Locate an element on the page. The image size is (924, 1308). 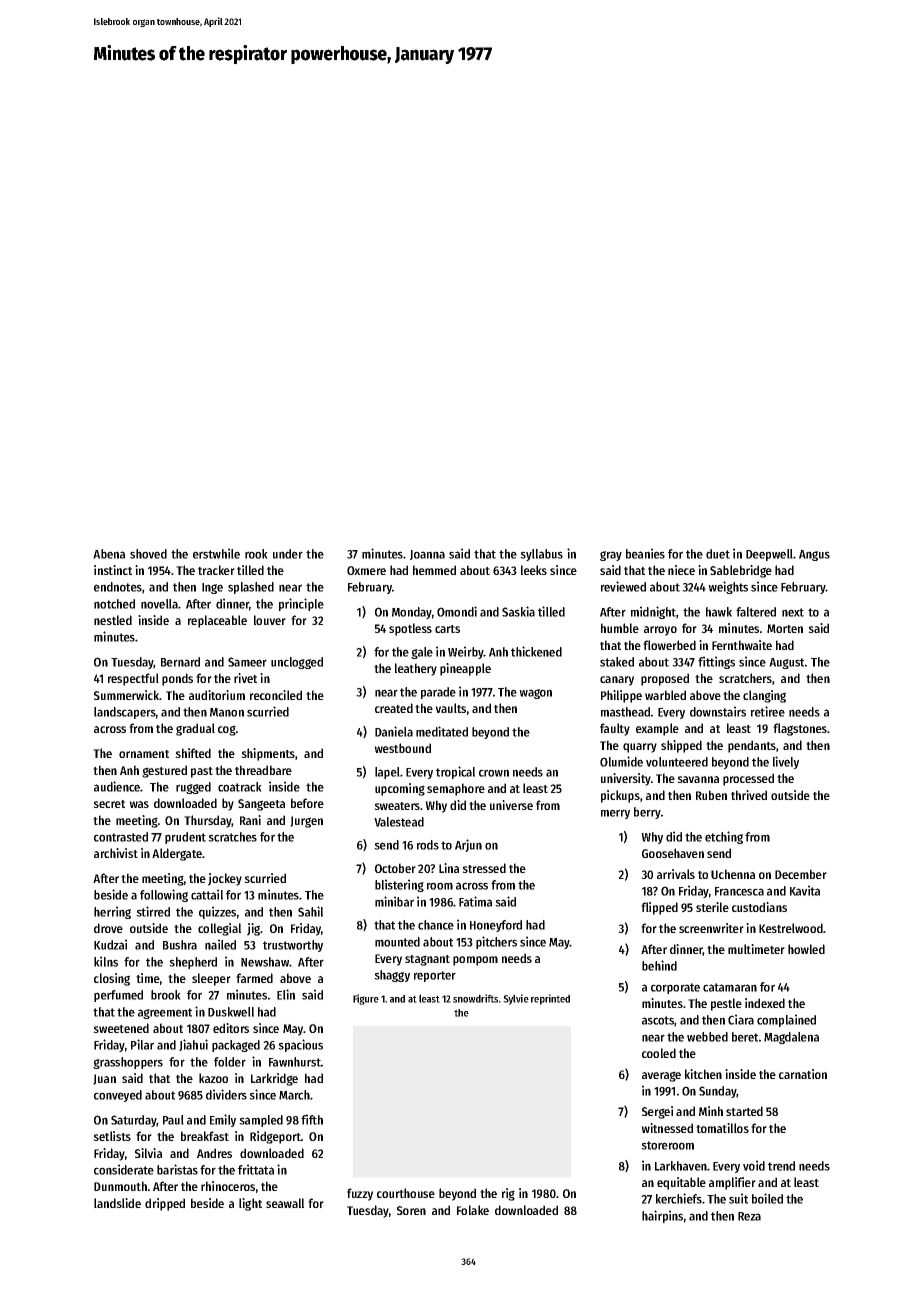
lively is located at coordinates (786, 762).
